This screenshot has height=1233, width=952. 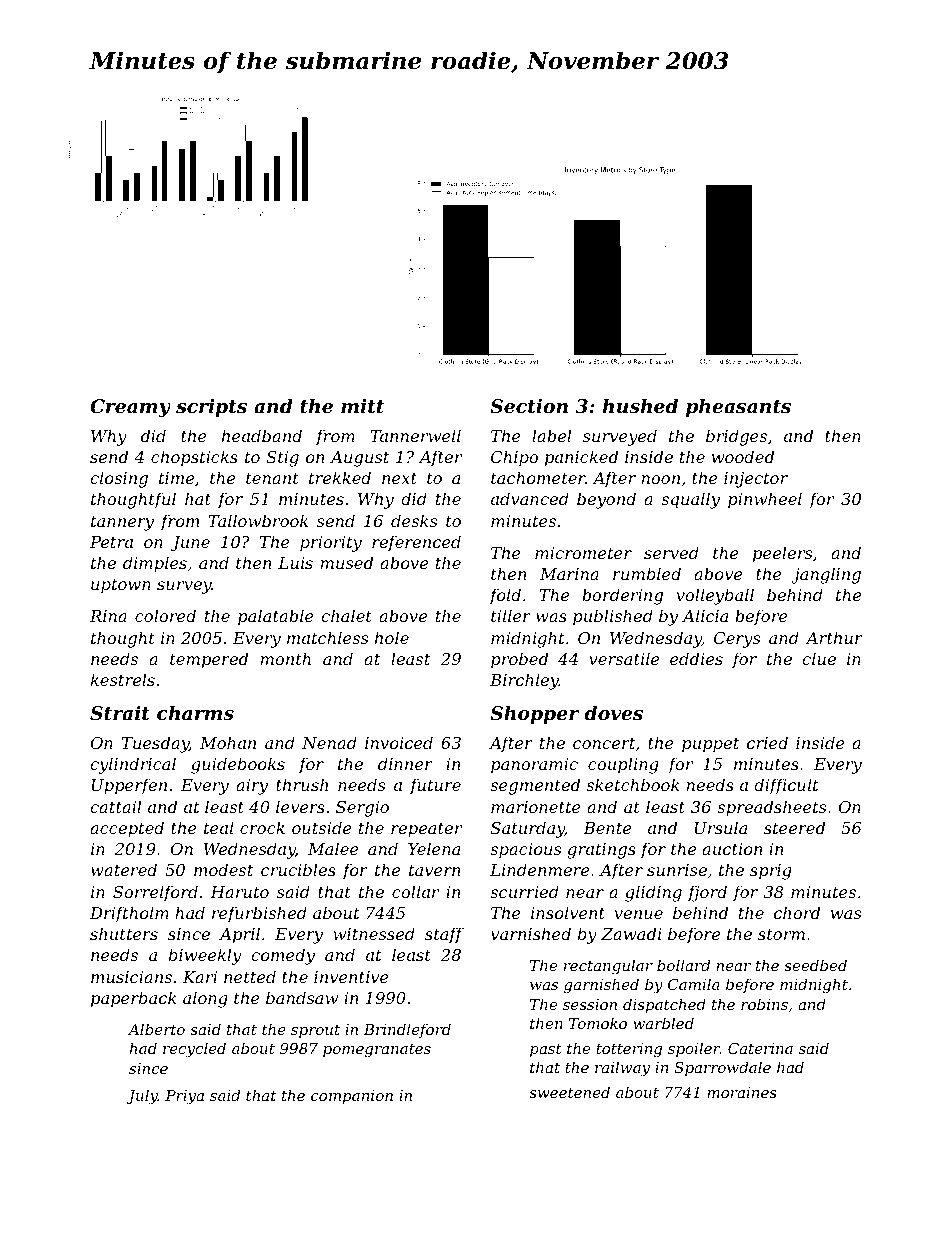 What do you see at coordinates (529, 406) in the screenshot?
I see `Section` at bounding box center [529, 406].
